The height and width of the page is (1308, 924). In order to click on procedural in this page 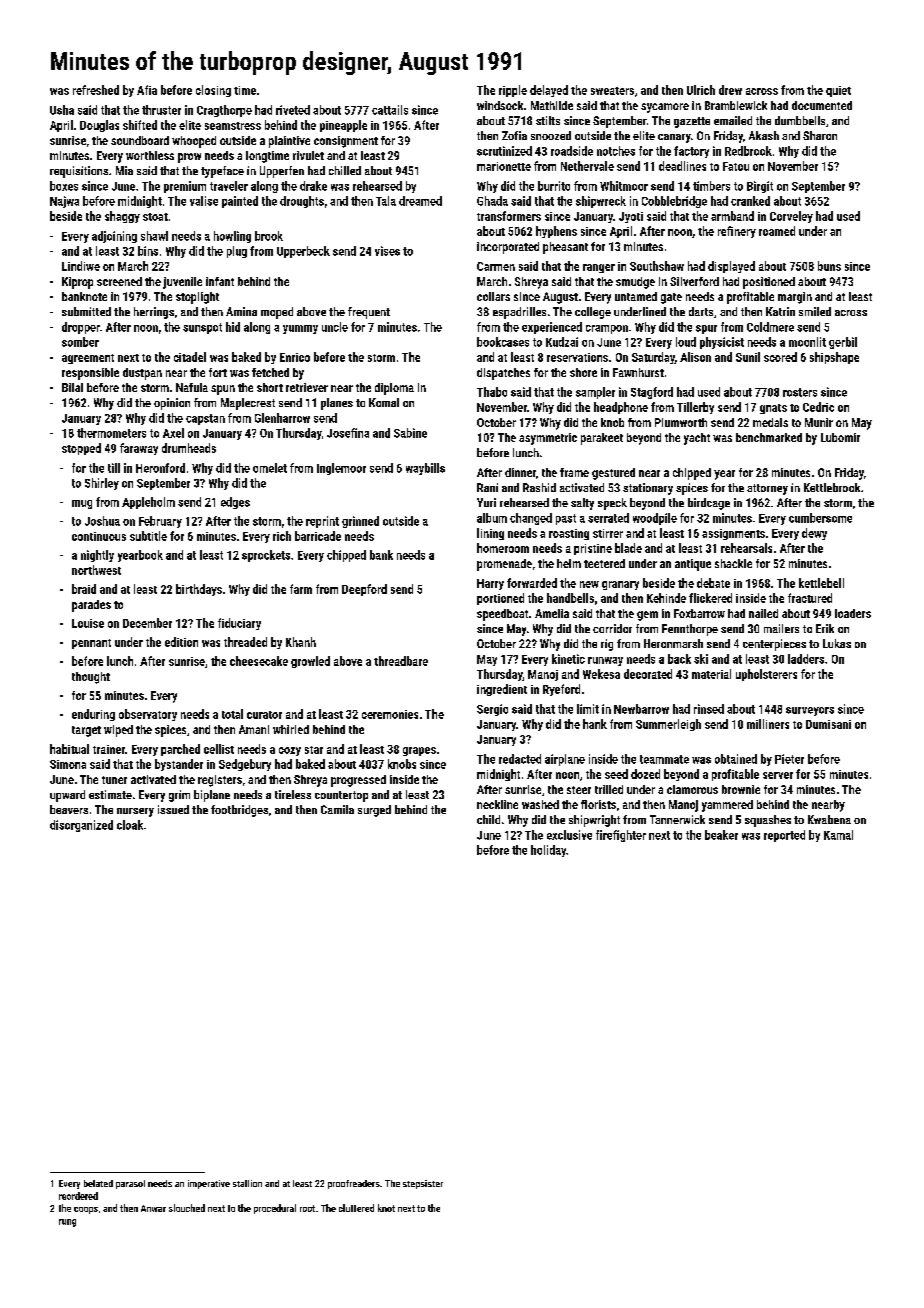, I will do `click(275, 1209)`.
